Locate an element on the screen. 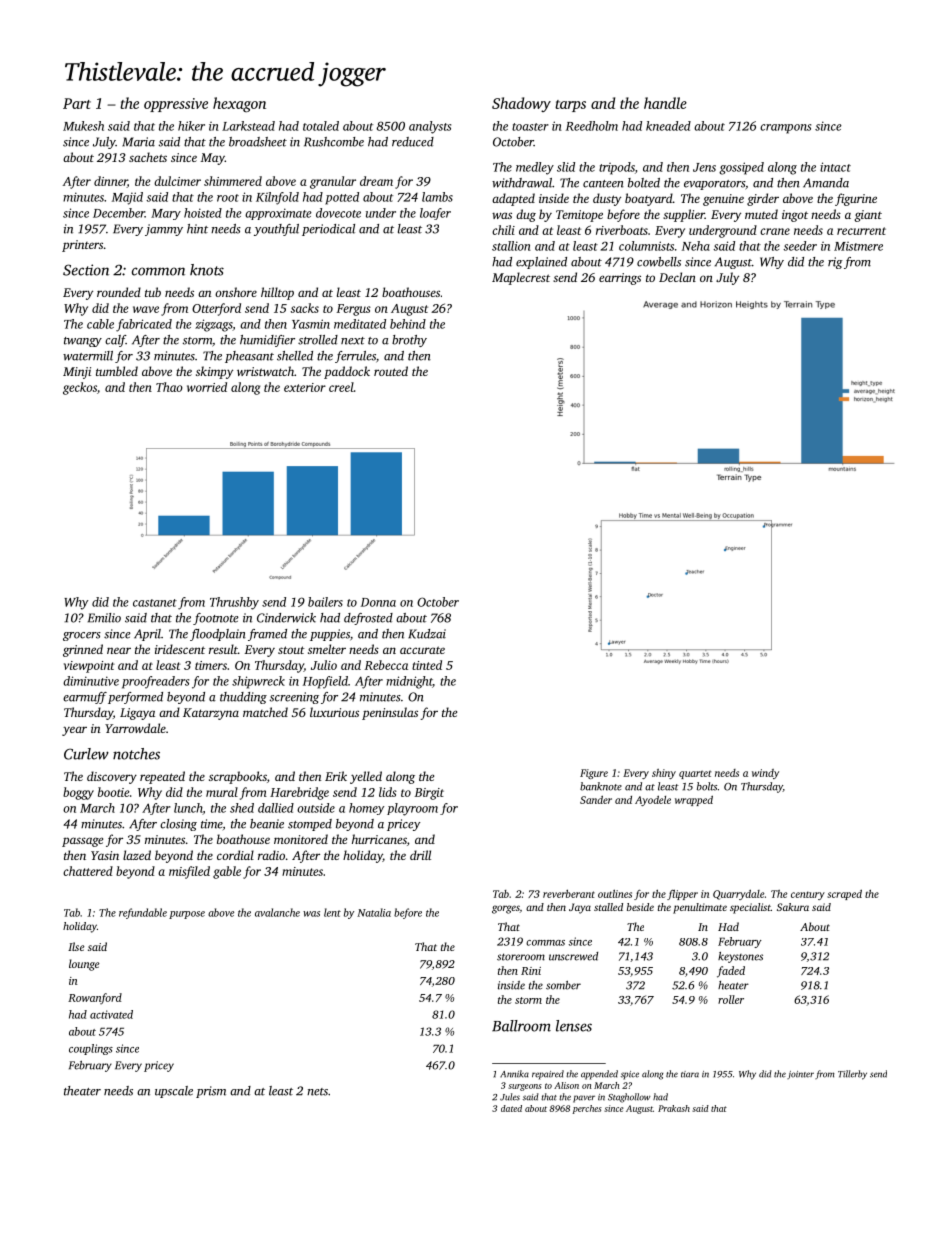  peninsulas is located at coordinates (390, 713).
